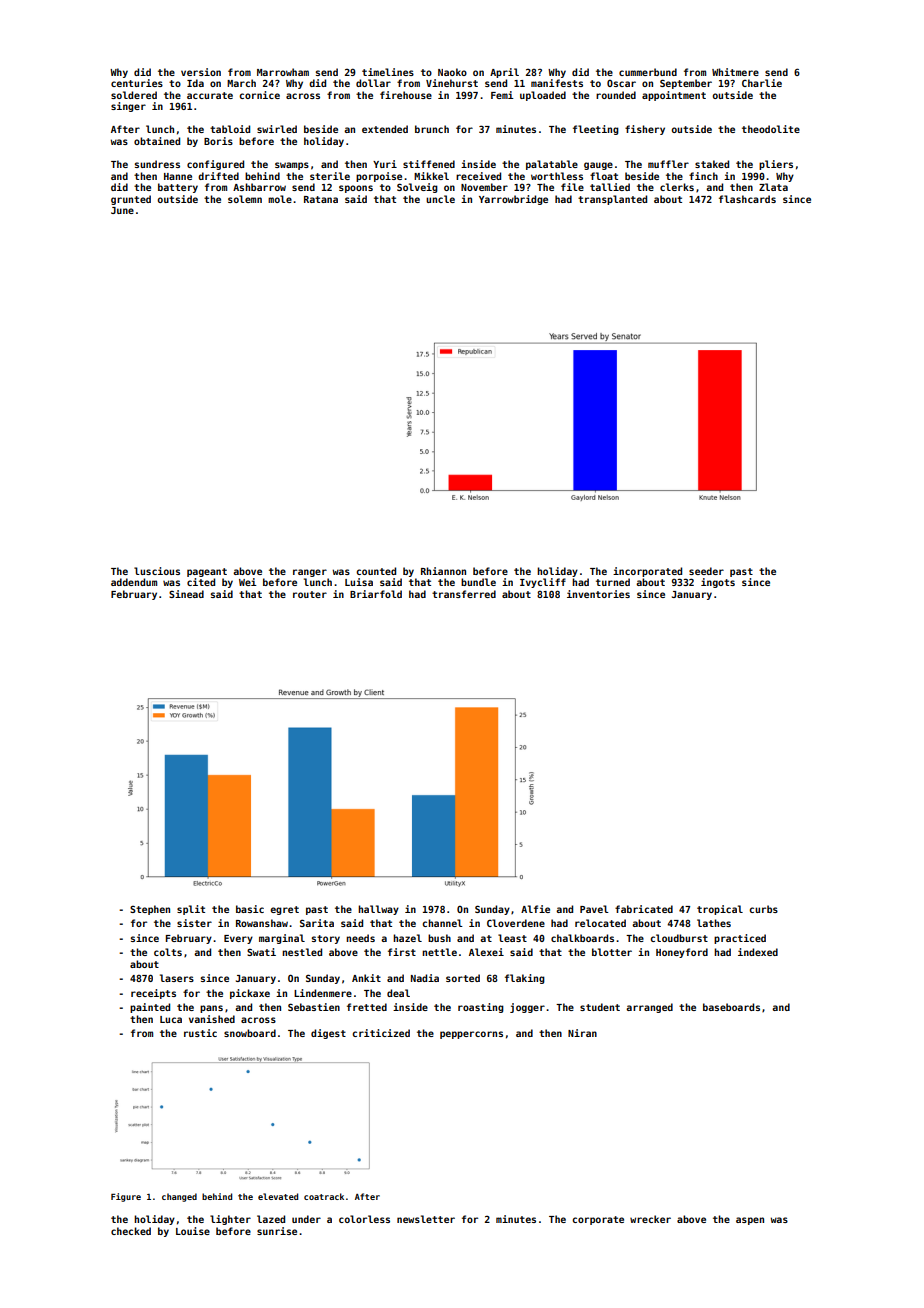 This image has width=924, height=1308. I want to click on staked, so click(712, 164).
